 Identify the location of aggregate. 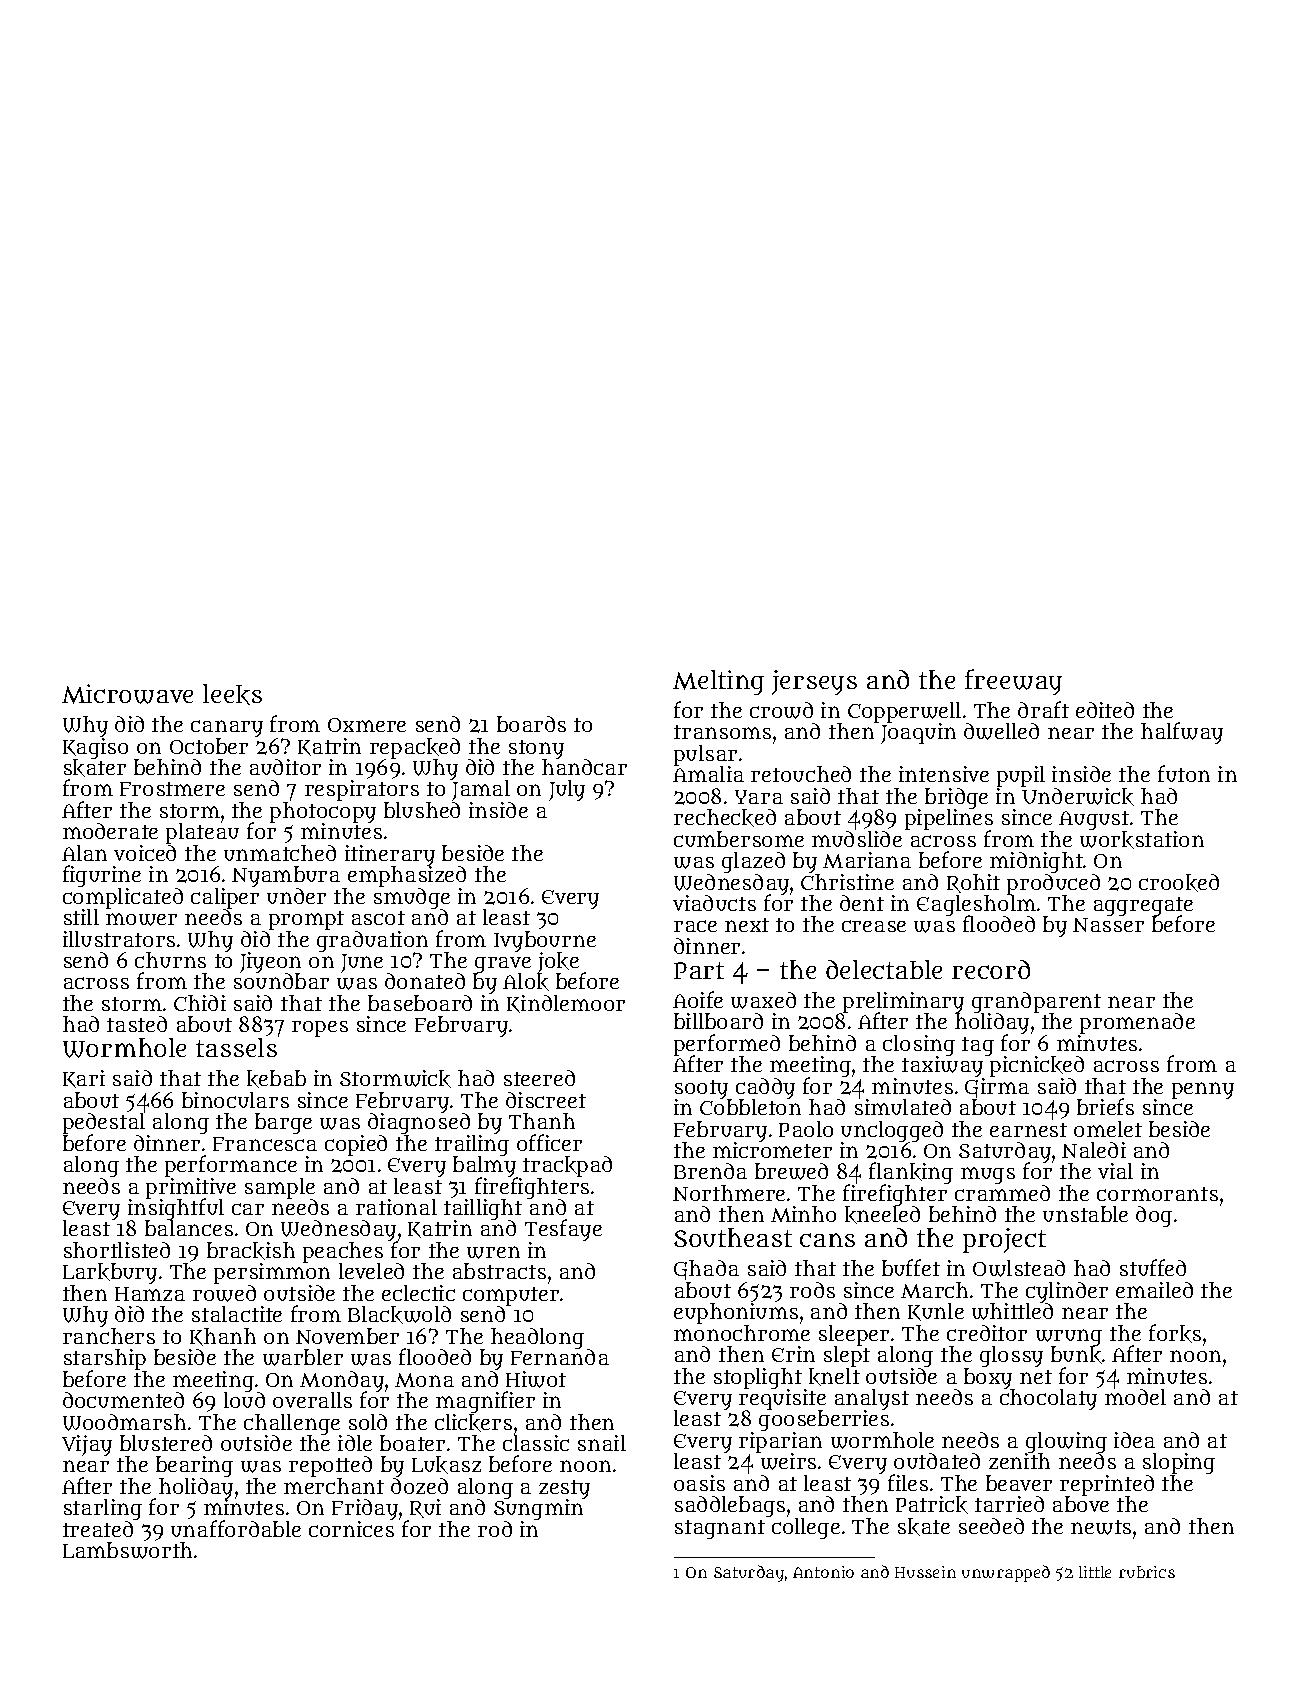
(1143, 907).
